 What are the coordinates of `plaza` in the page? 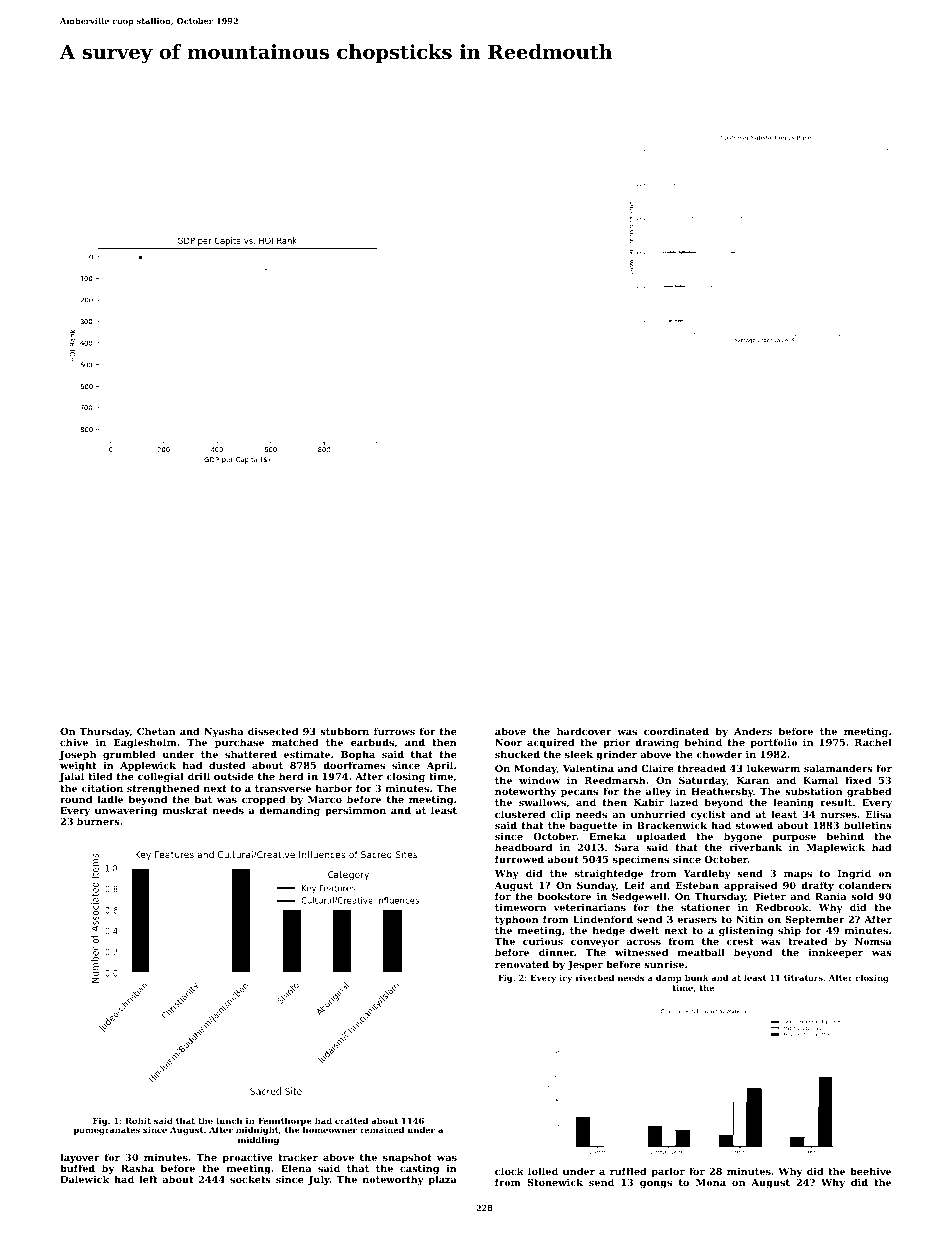 It's located at (442, 1180).
